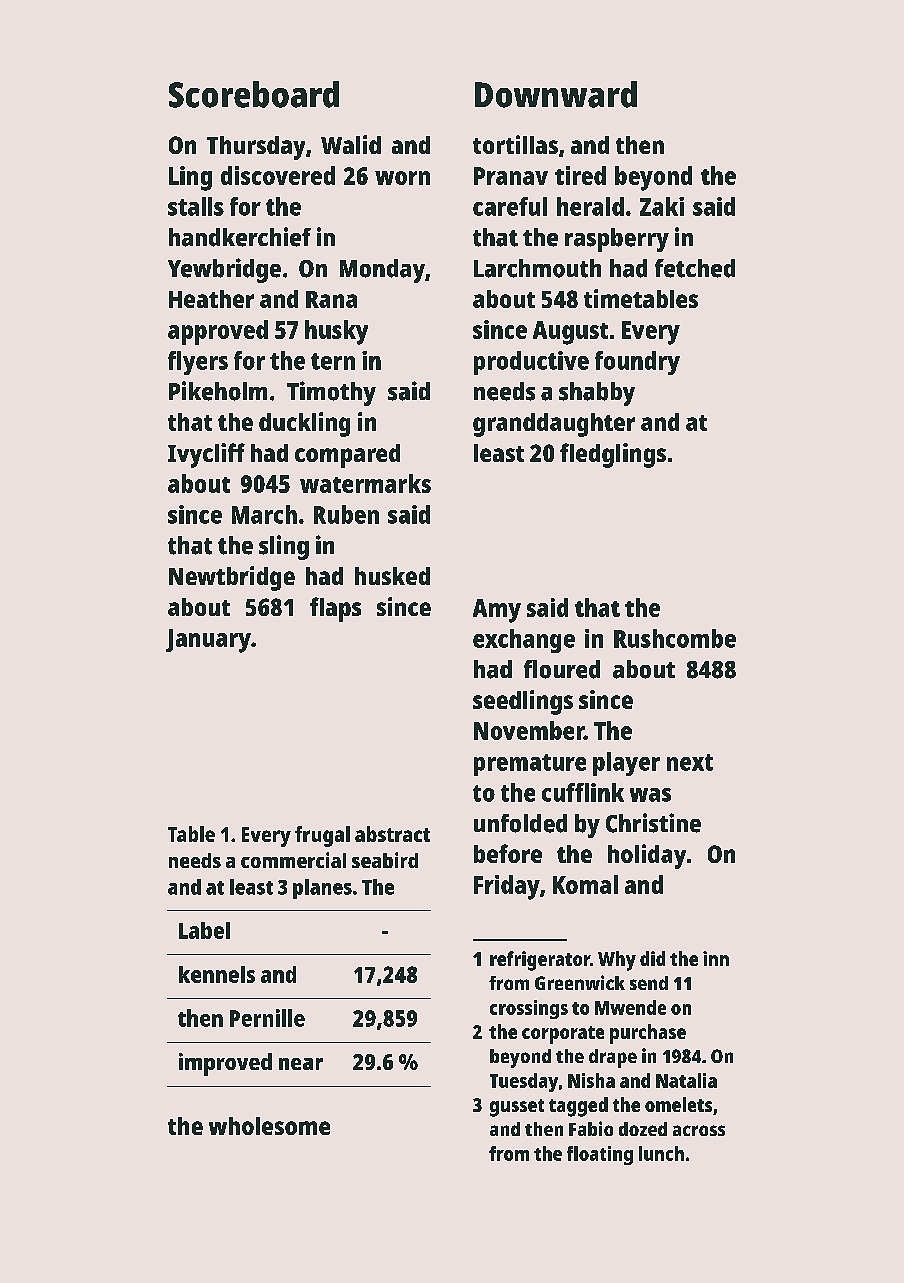  Describe the element at coordinates (269, 1126) in the screenshot. I see `wholesome` at that location.
